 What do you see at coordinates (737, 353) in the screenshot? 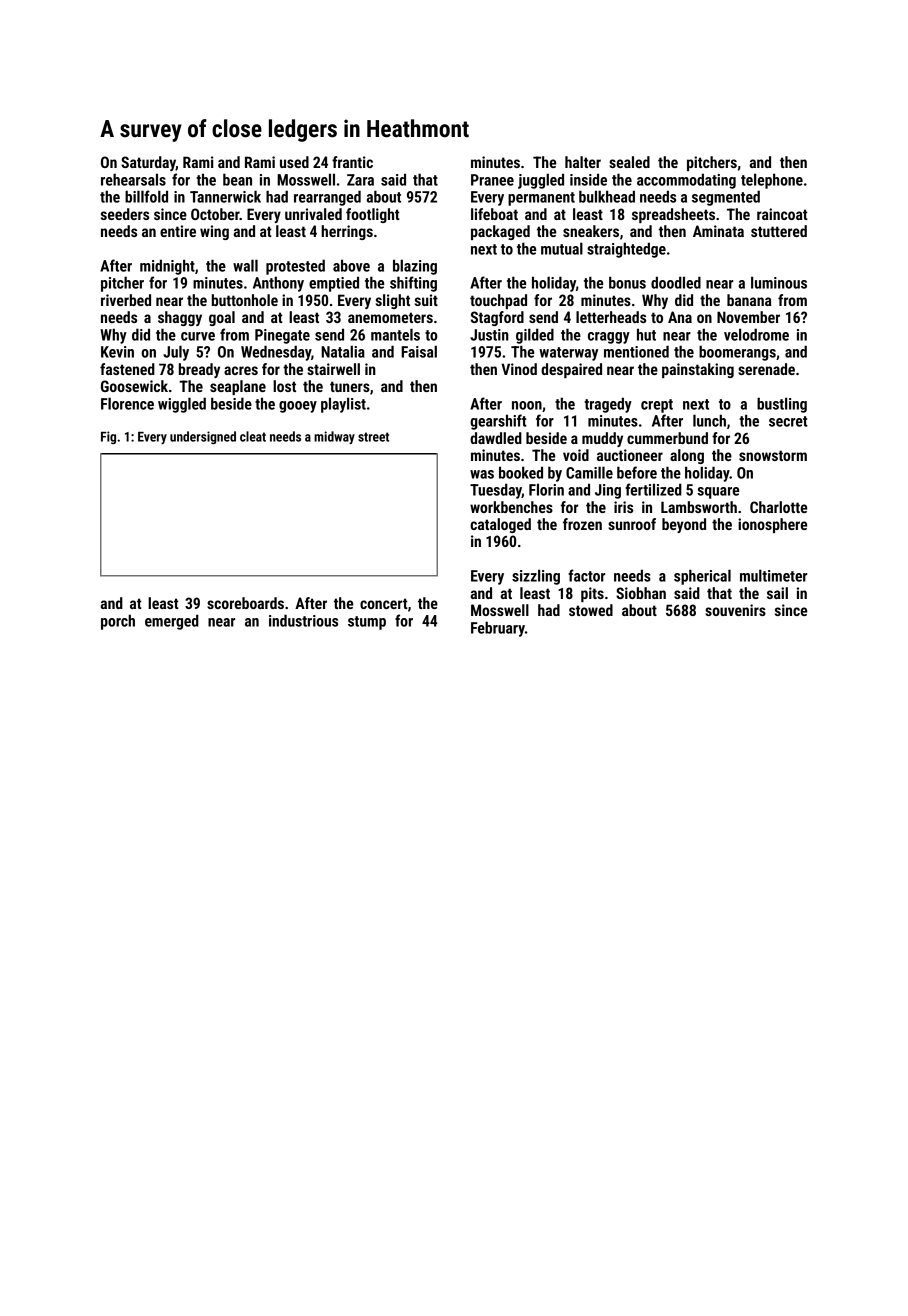
I see `boomerangs` at bounding box center [737, 353].
